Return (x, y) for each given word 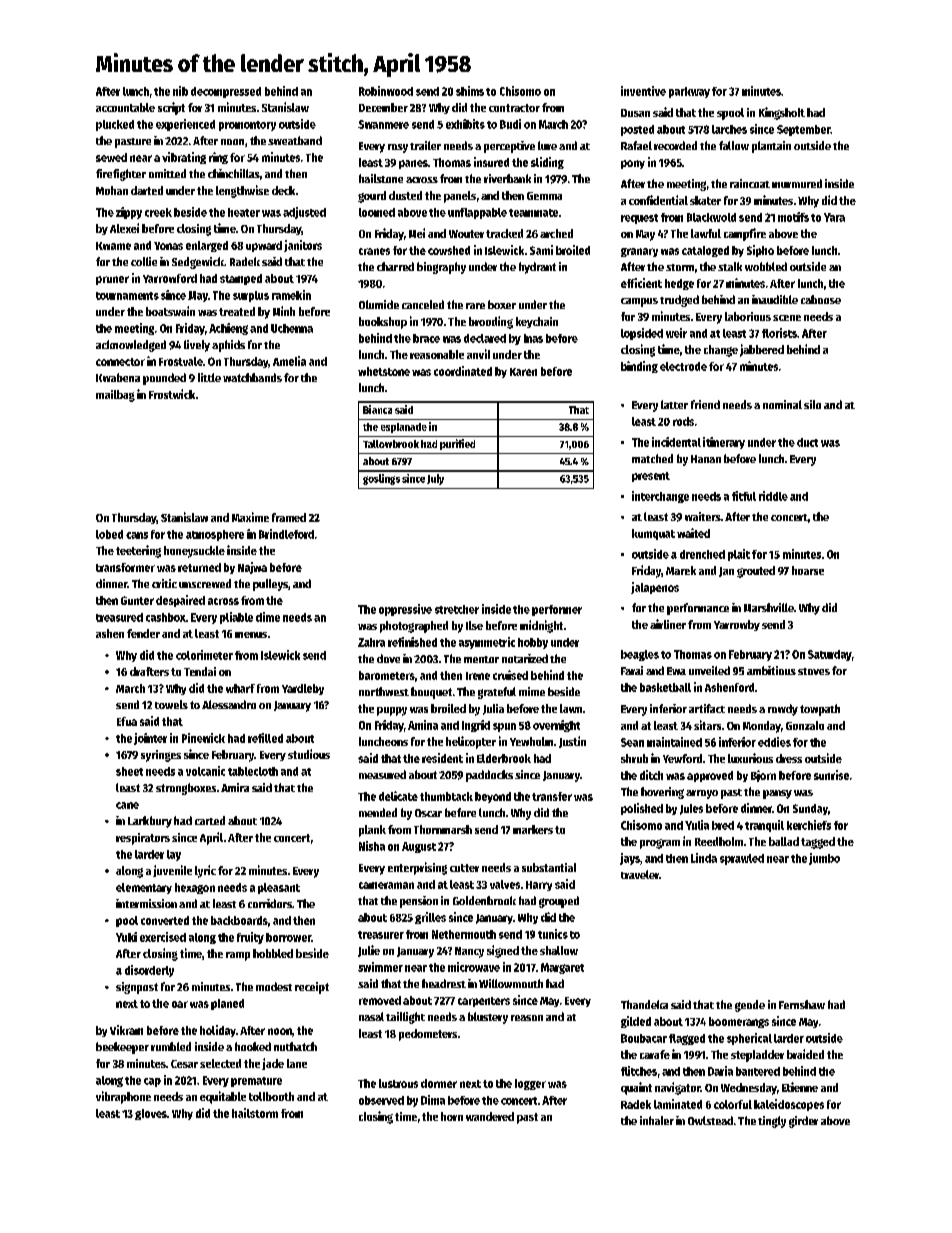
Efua (127, 721)
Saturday (830, 655)
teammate (533, 213)
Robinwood (386, 91)
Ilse (474, 625)
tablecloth (253, 771)
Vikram (126, 1030)
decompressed (226, 92)
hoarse (808, 570)
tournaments (127, 296)
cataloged (705, 251)
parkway (689, 92)
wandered (490, 1116)
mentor (481, 659)
